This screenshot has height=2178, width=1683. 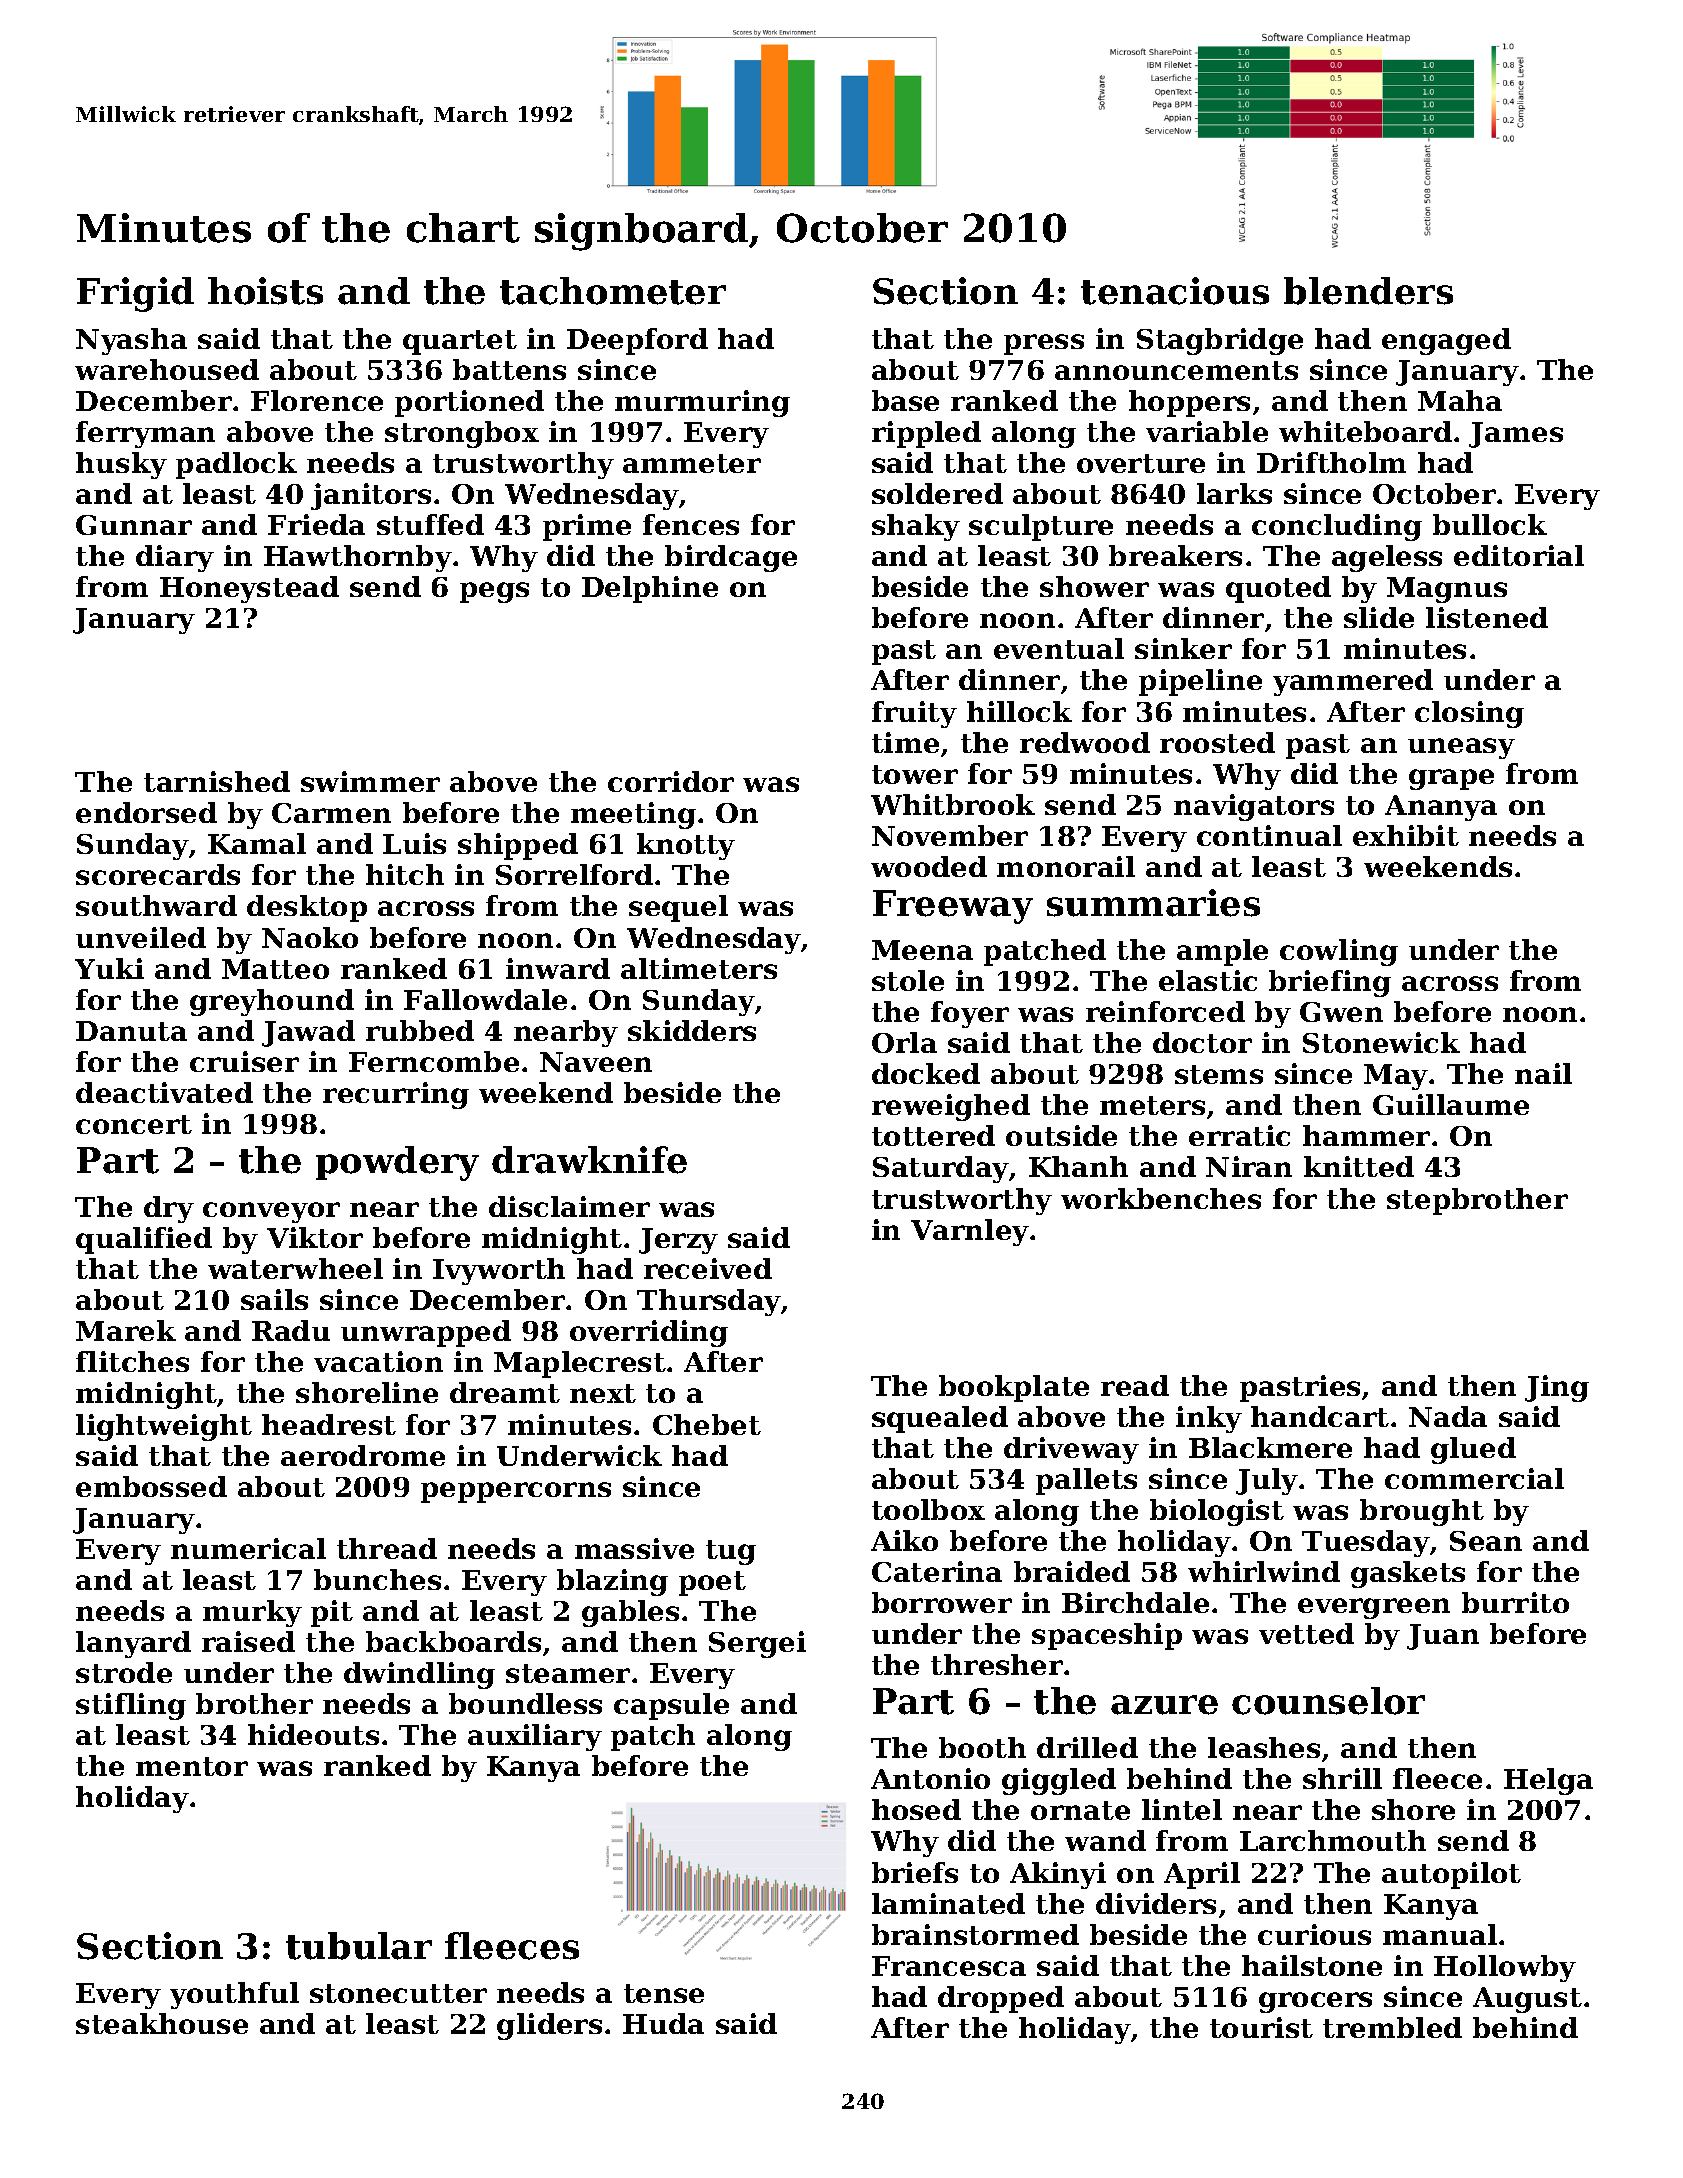 I want to click on tubular, so click(x=359, y=1946).
